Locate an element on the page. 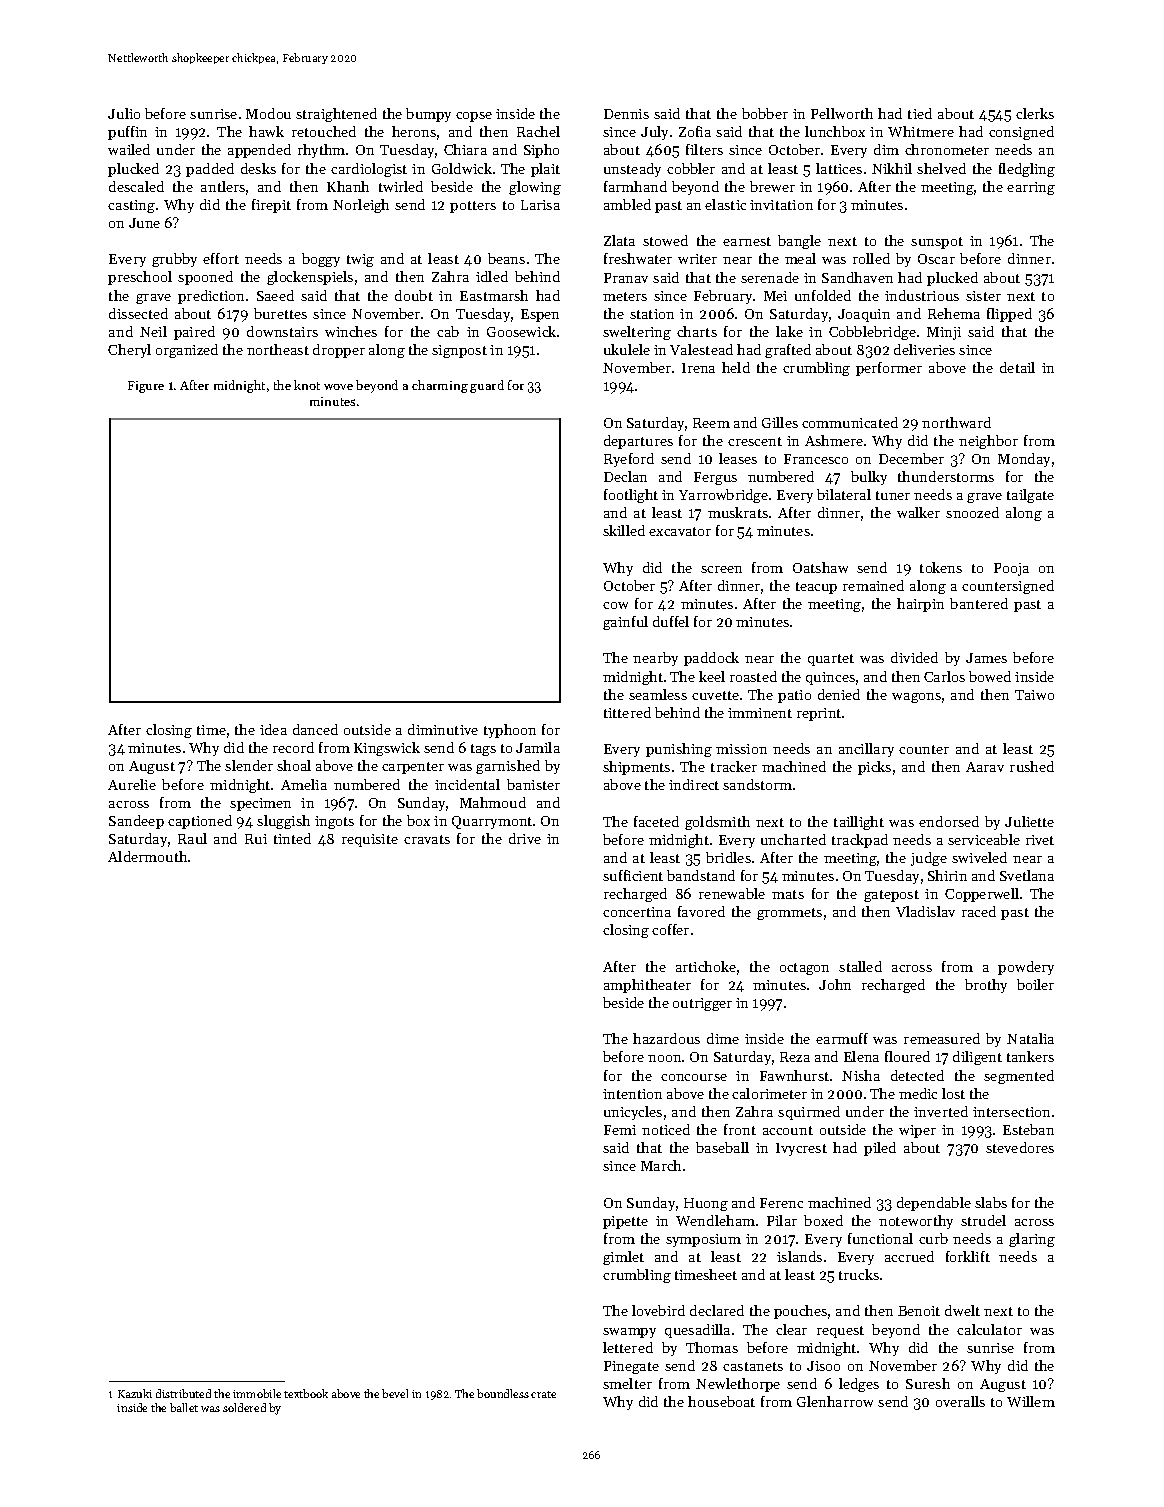  boiler is located at coordinates (1035, 984).
